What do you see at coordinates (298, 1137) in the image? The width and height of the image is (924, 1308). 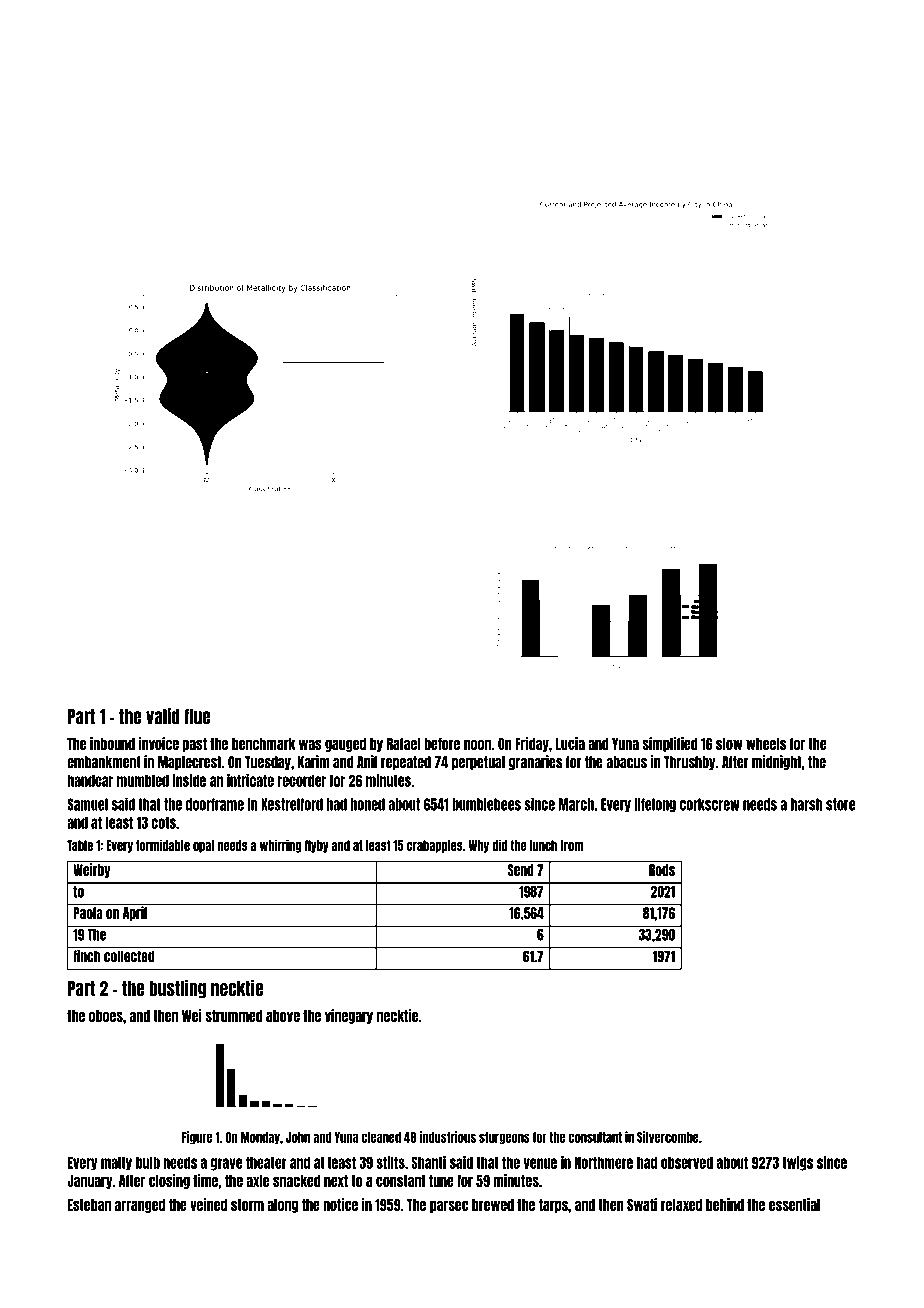 I see `John` at bounding box center [298, 1137].
